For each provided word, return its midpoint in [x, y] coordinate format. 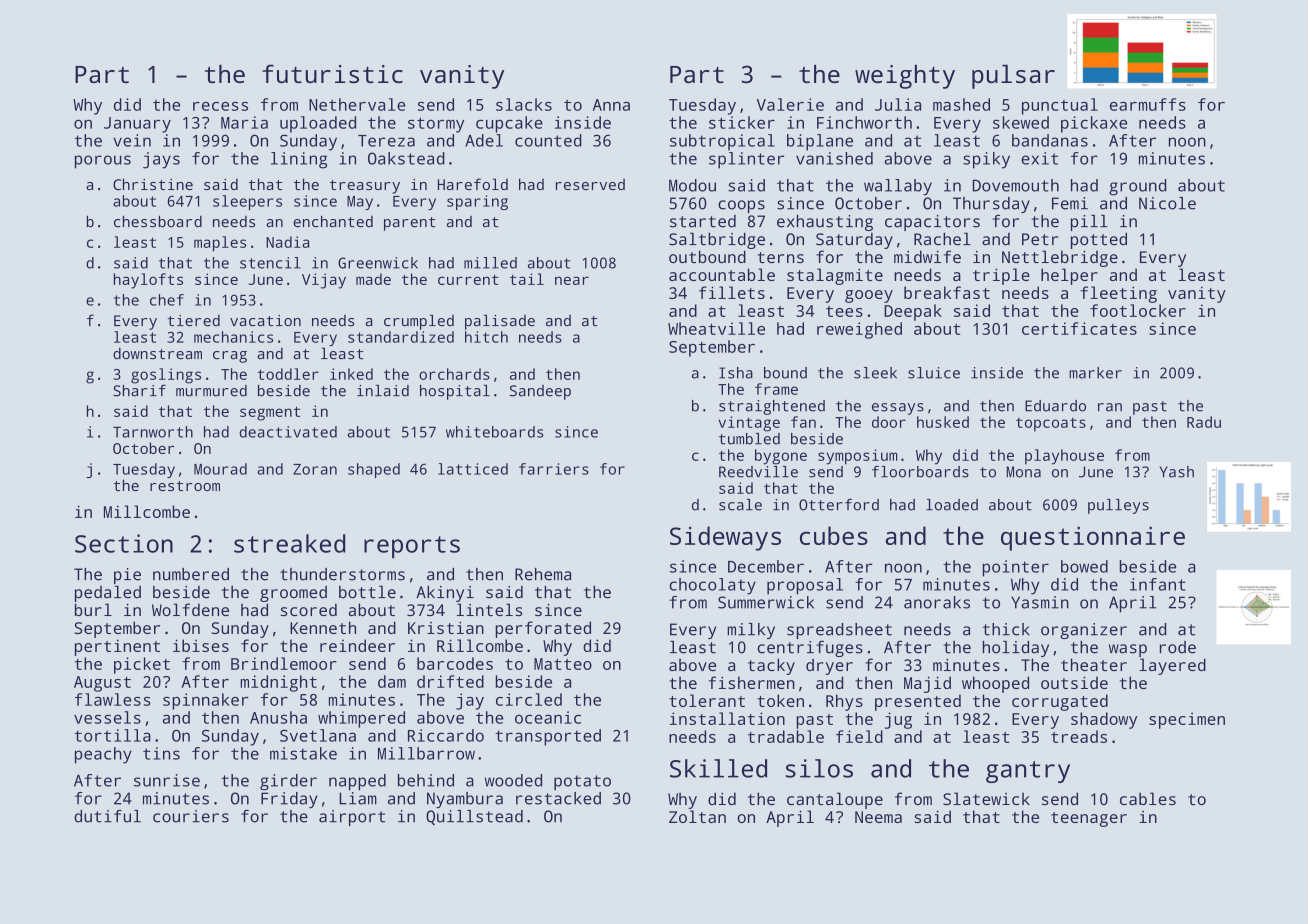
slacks [524, 104]
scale [740, 505]
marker [1095, 373]
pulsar [1013, 77]
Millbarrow [426, 753]
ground [1137, 187]
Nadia [287, 242]
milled [490, 263]
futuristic [332, 73]
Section [124, 543]
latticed [473, 469]
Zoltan [697, 816]
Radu [1204, 422]
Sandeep [540, 392]
